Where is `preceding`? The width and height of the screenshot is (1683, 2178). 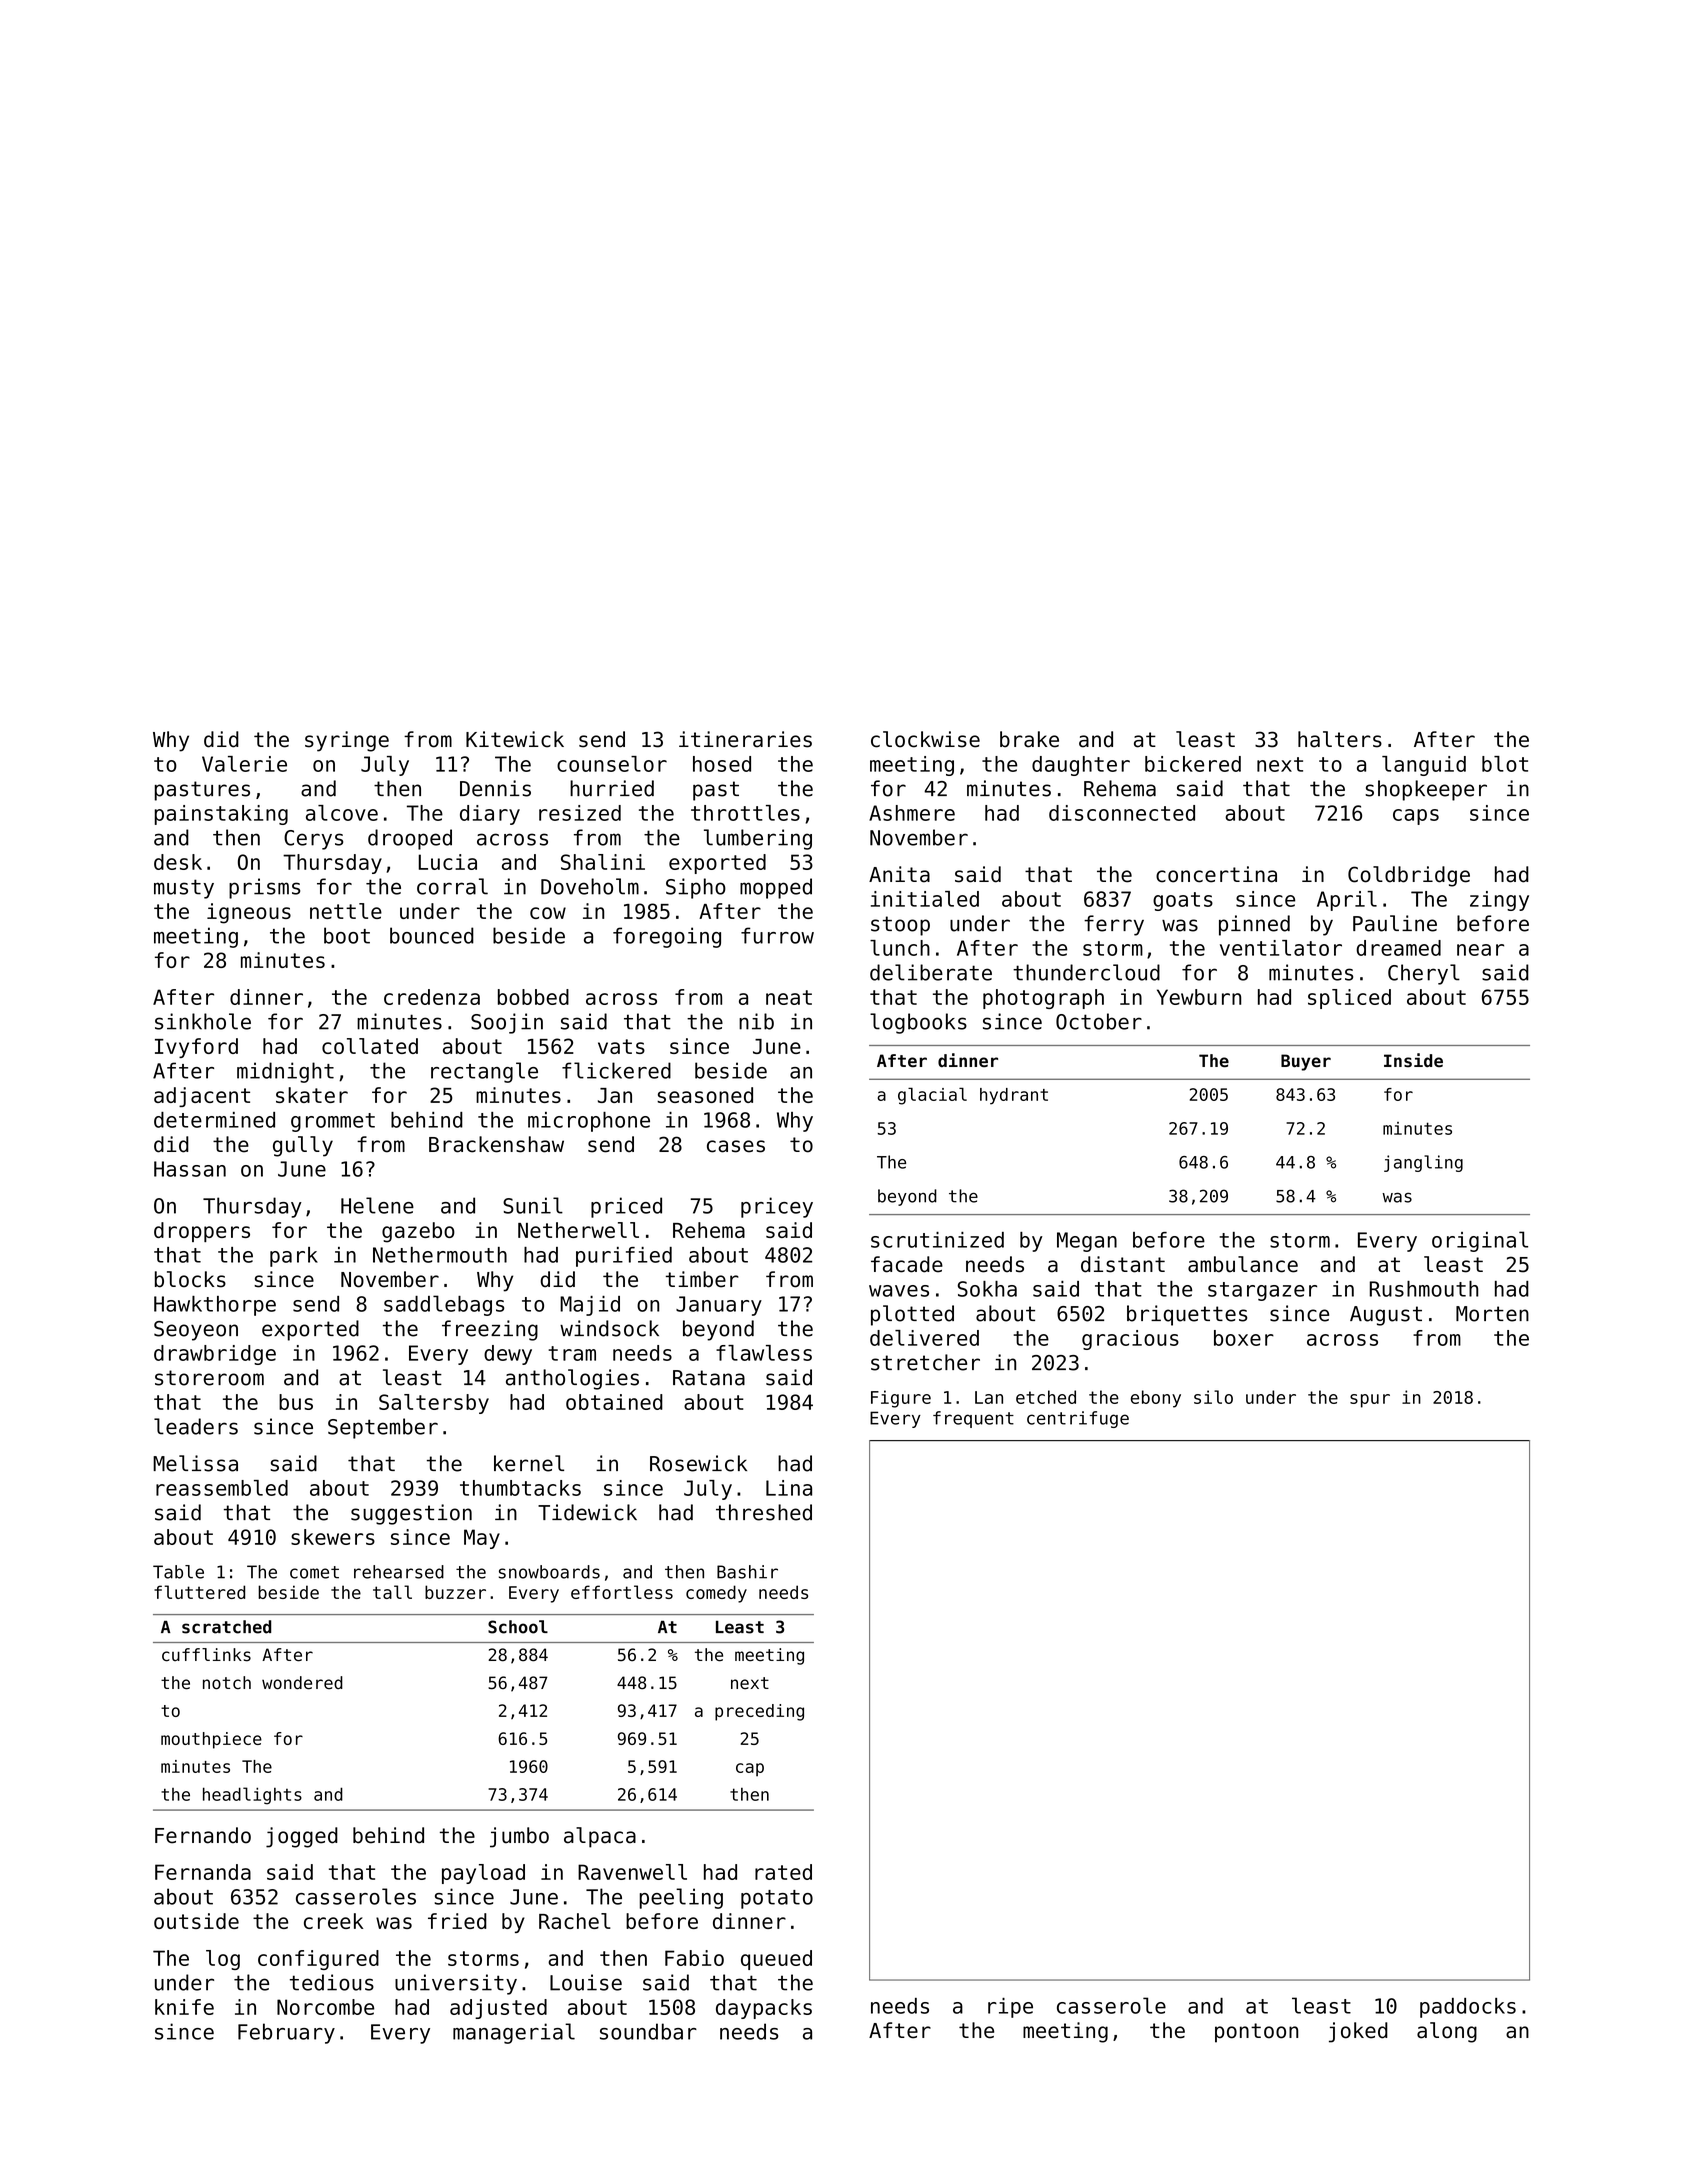 preceding is located at coordinates (759, 1712).
